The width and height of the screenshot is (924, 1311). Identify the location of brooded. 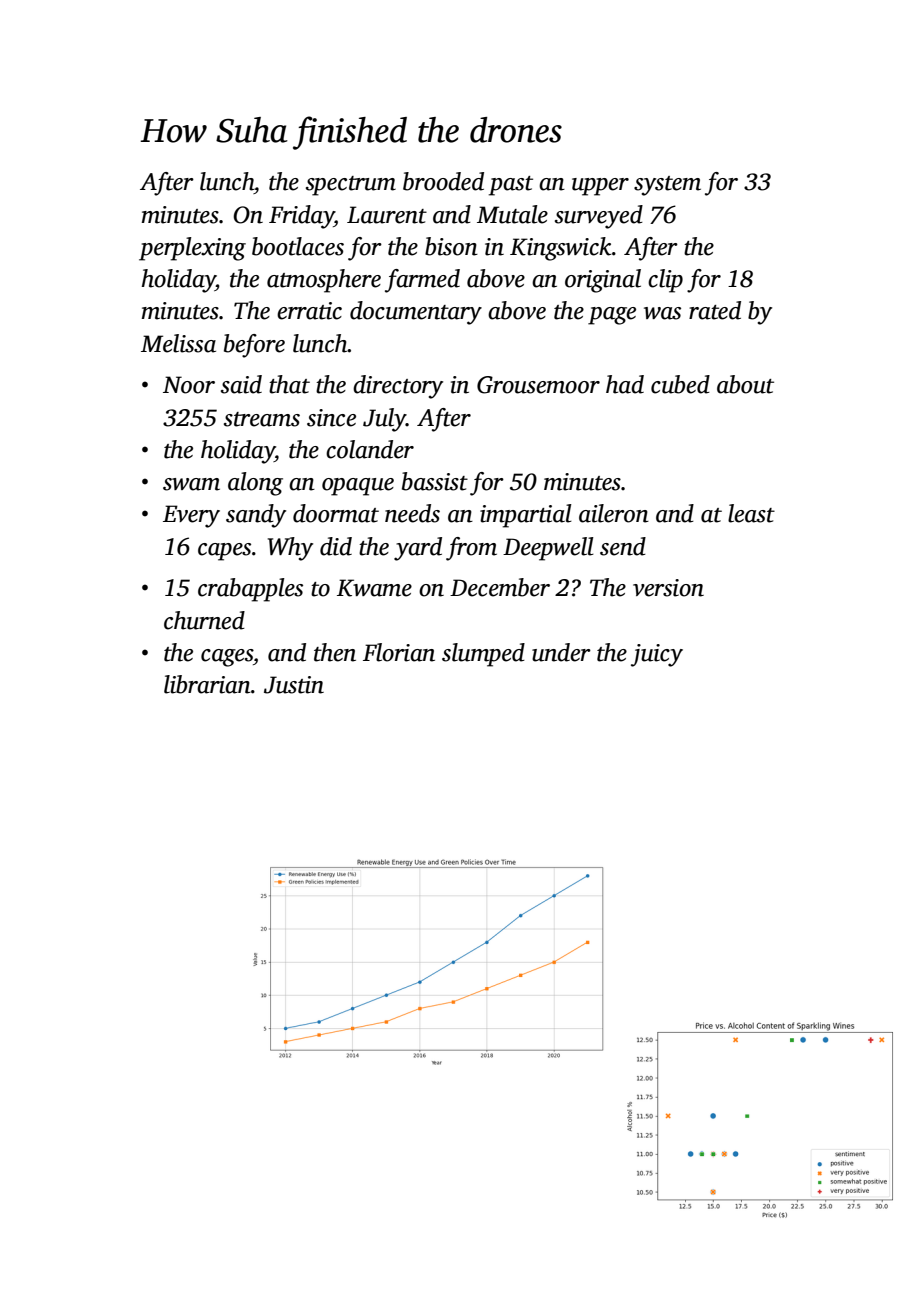
(443, 181).
